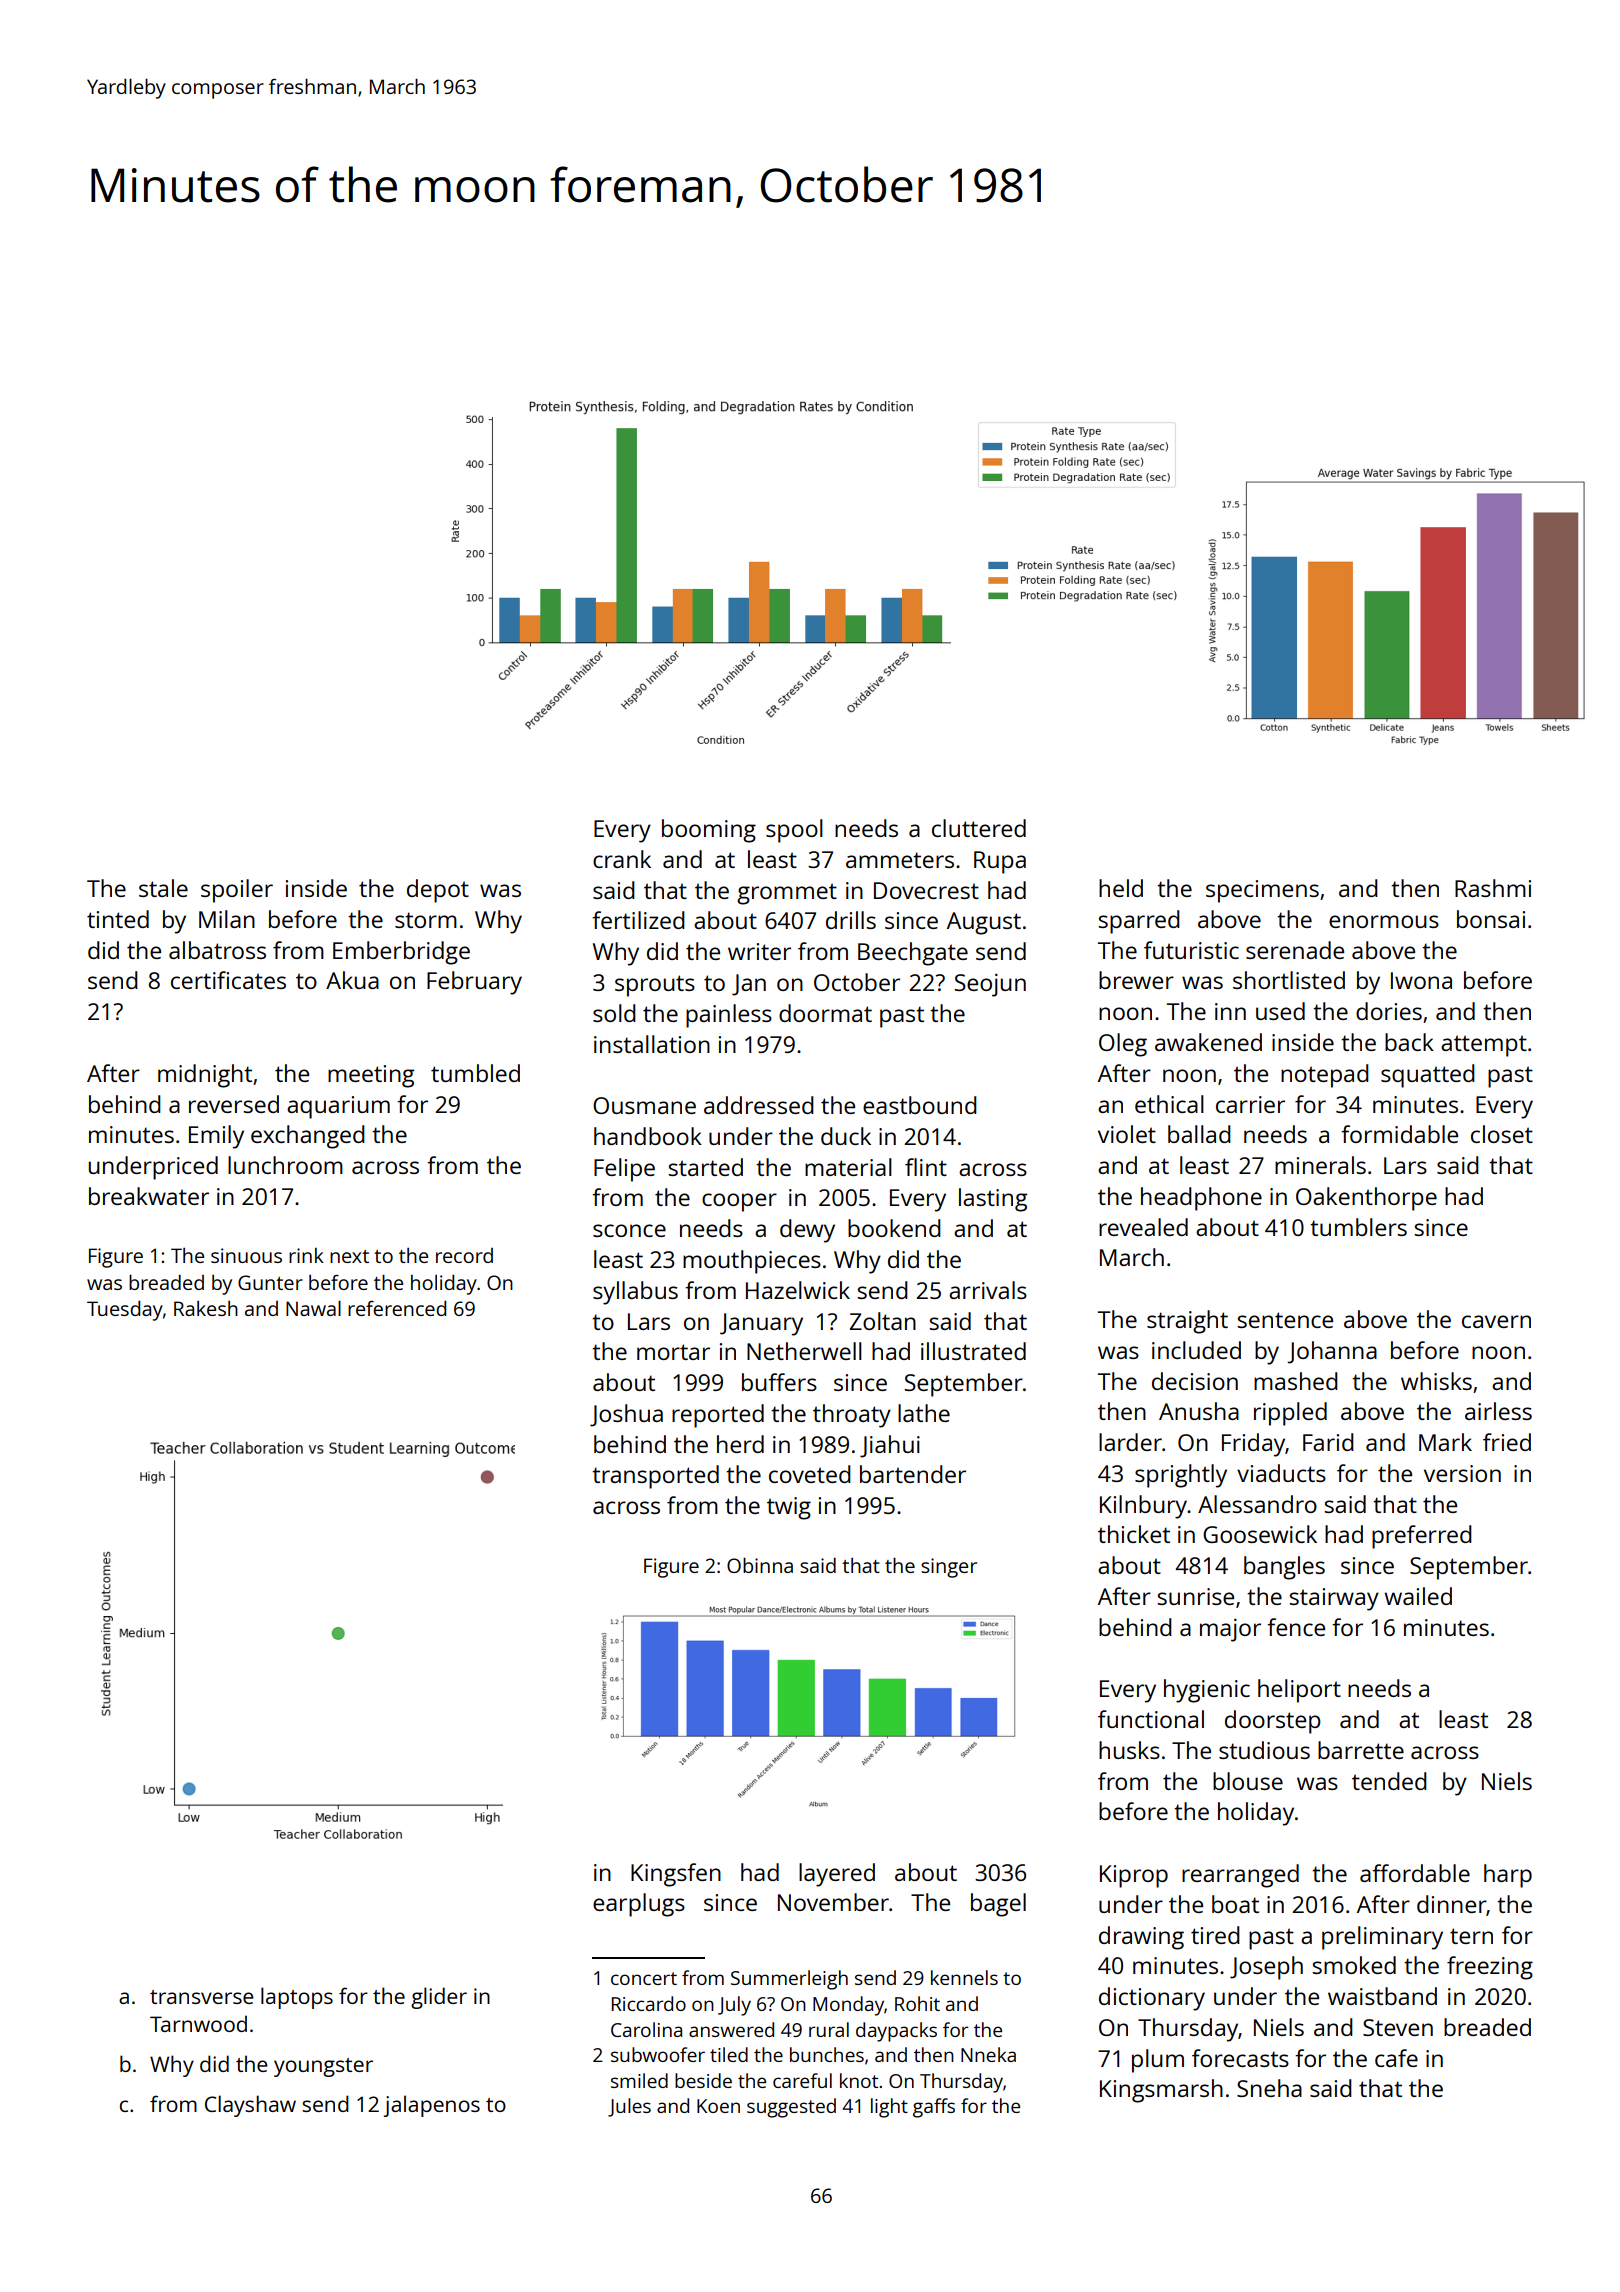 This image has width=1620, height=2292. I want to click on sprouts, so click(655, 986).
